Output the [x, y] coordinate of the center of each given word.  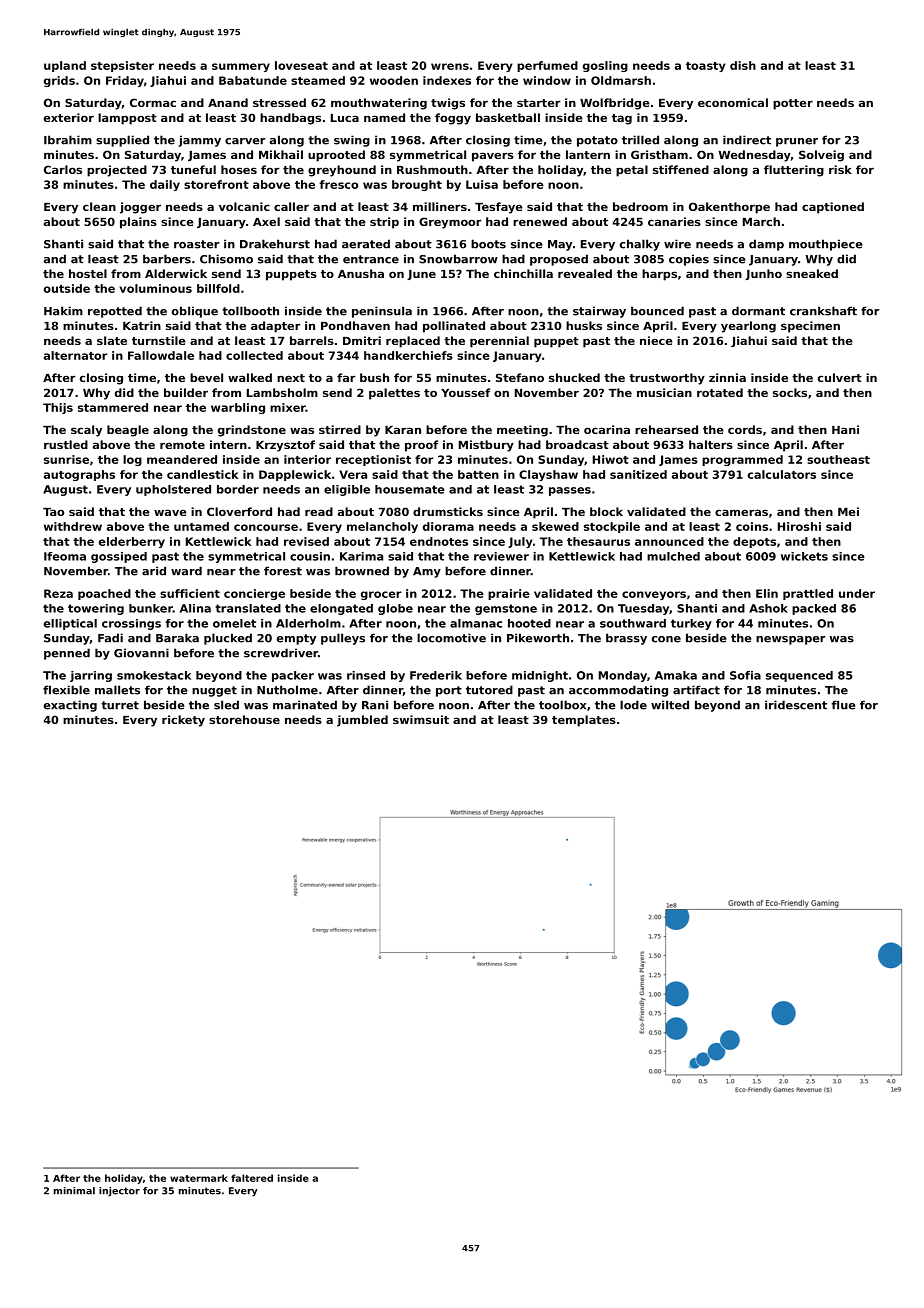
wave [170, 512]
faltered [252, 1178]
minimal [74, 1191]
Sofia [745, 675]
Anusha [361, 273]
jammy [199, 141]
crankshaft [823, 311]
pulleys [343, 639]
